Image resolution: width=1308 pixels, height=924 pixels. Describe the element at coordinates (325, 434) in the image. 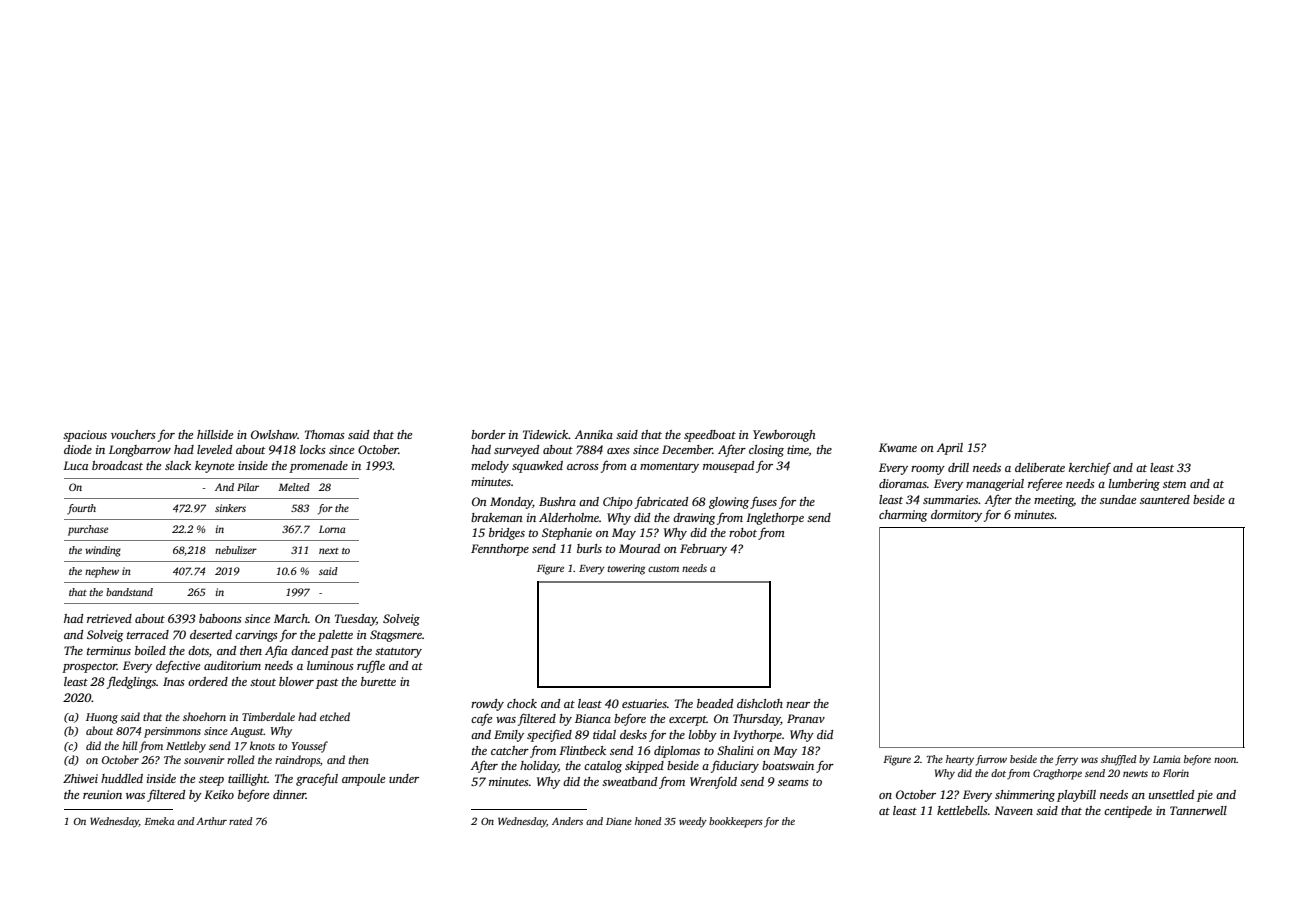

I see `Thomas` at that location.
